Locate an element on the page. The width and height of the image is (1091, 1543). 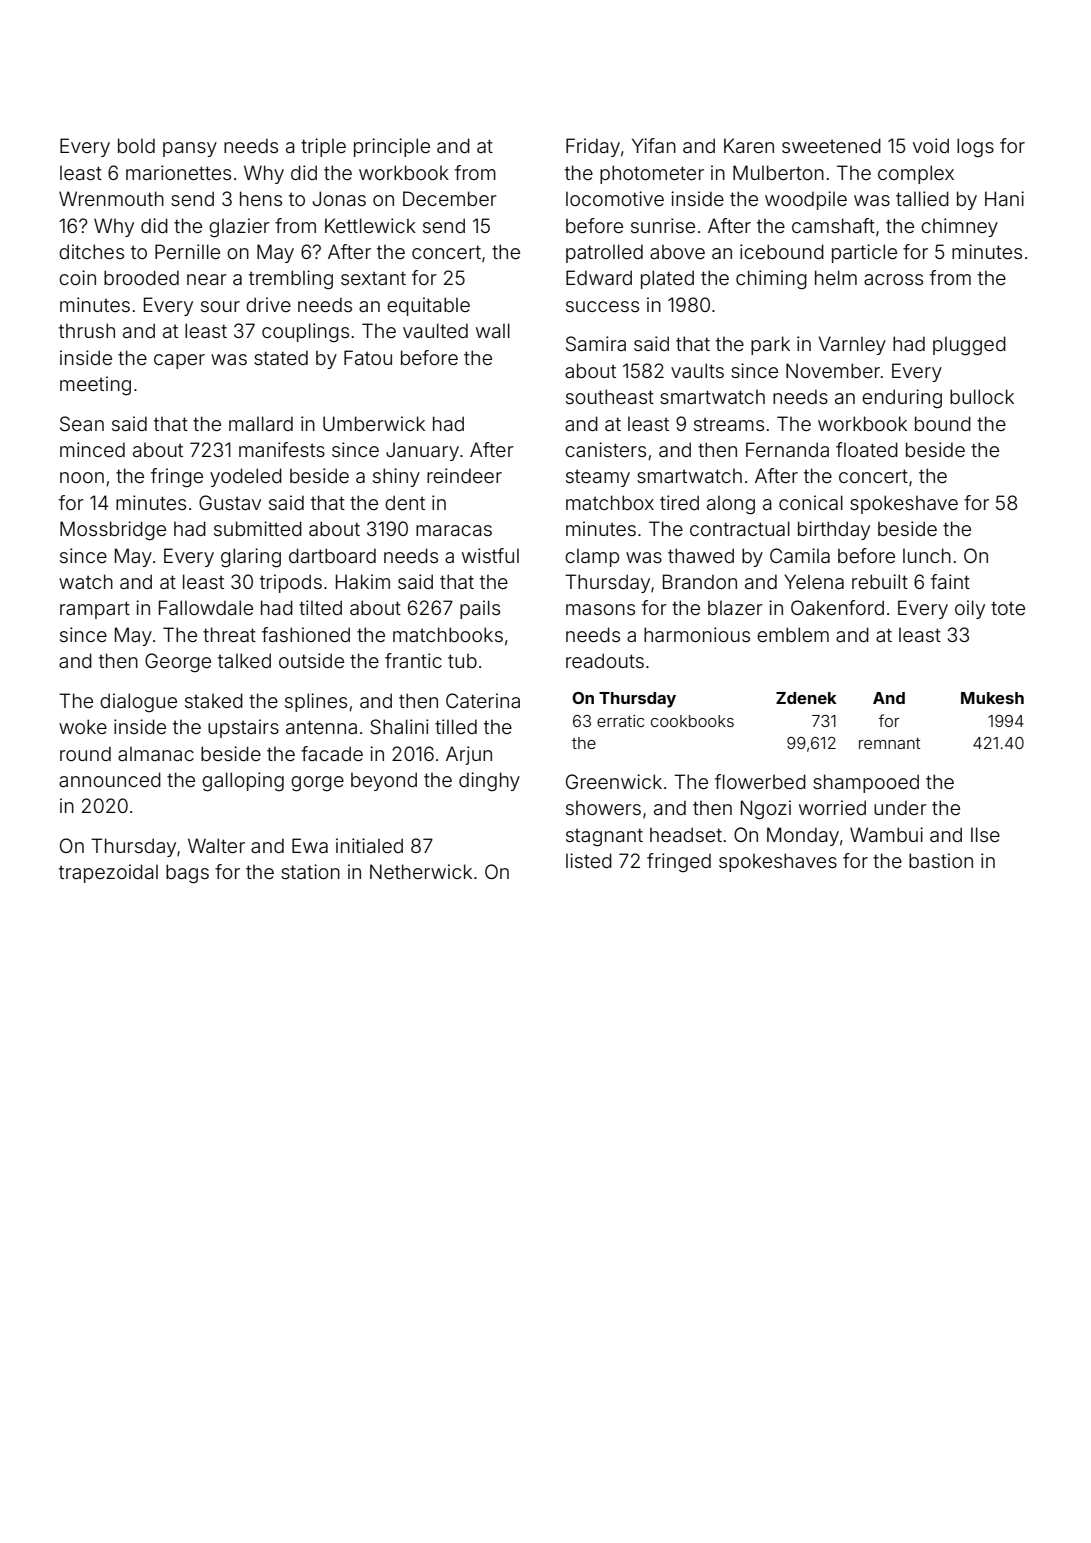
noon is located at coordinates (82, 477).
